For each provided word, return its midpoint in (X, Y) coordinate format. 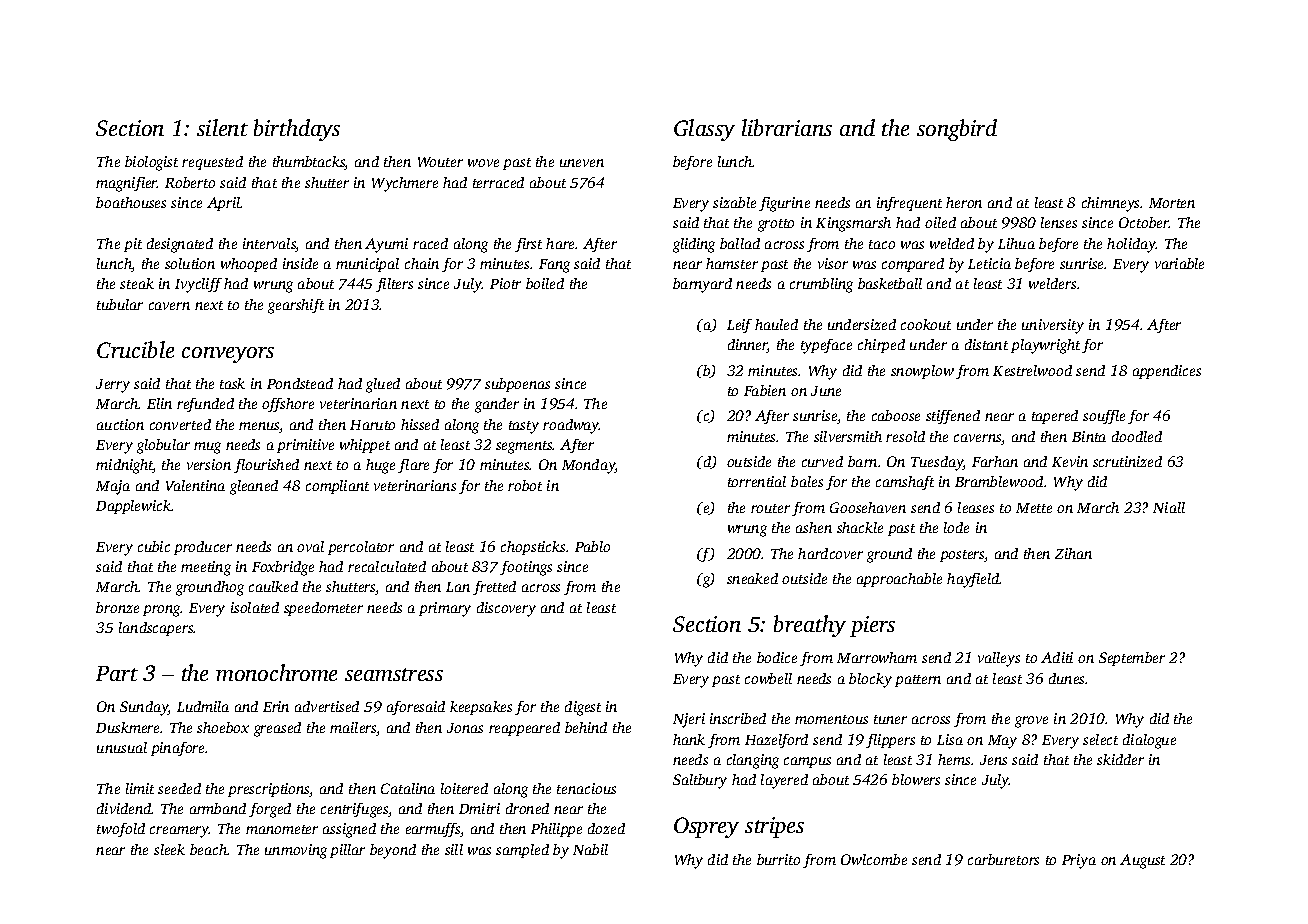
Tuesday (937, 463)
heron (964, 202)
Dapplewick (133, 507)
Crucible (135, 349)
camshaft (905, 483)
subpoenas (517, 385)
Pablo (592, 546)
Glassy (704, 130)
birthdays (297, 130)
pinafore (177, 749)
